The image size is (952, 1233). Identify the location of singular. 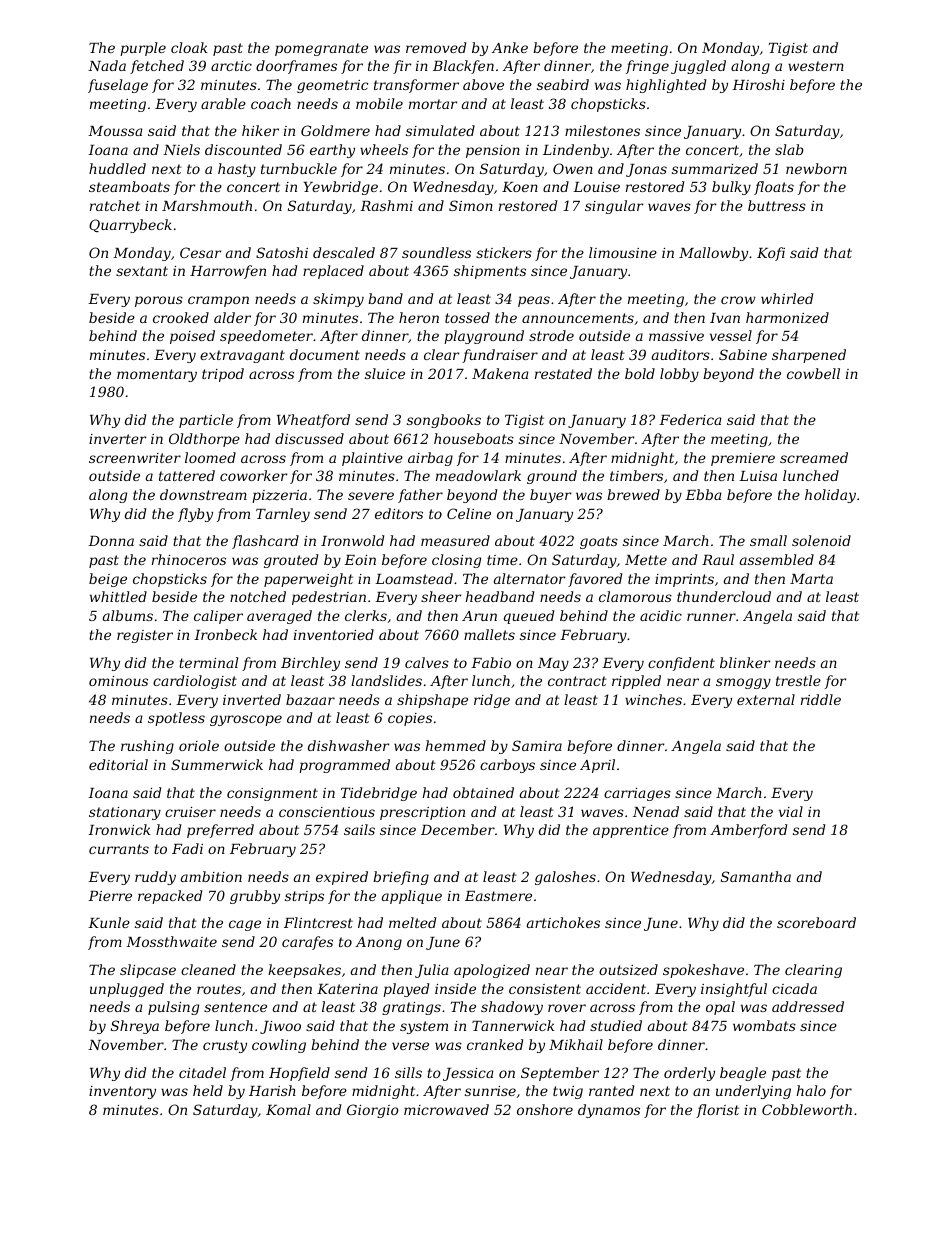
(614, 207).
